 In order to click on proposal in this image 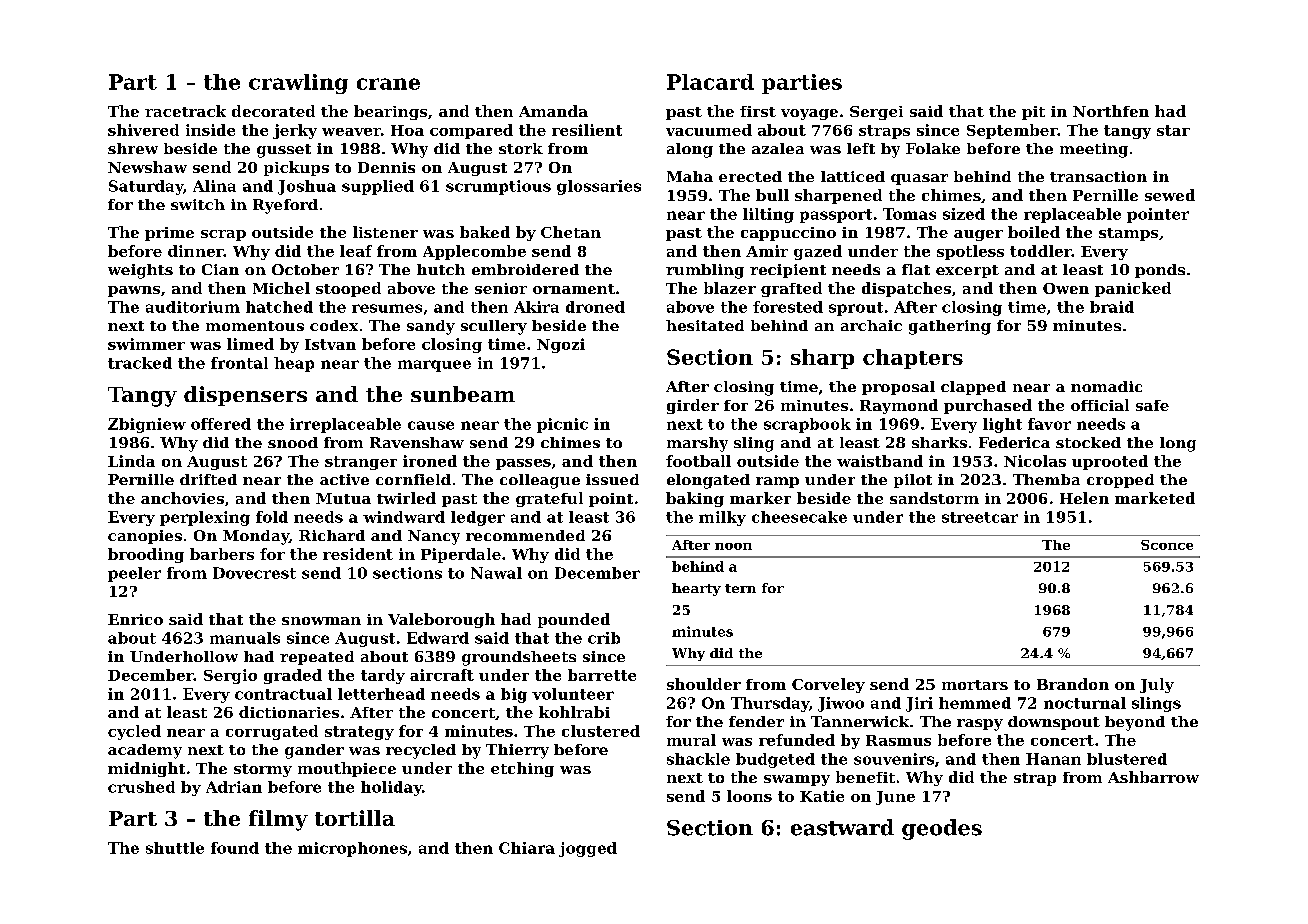, I will do `click(898, 388)`.
